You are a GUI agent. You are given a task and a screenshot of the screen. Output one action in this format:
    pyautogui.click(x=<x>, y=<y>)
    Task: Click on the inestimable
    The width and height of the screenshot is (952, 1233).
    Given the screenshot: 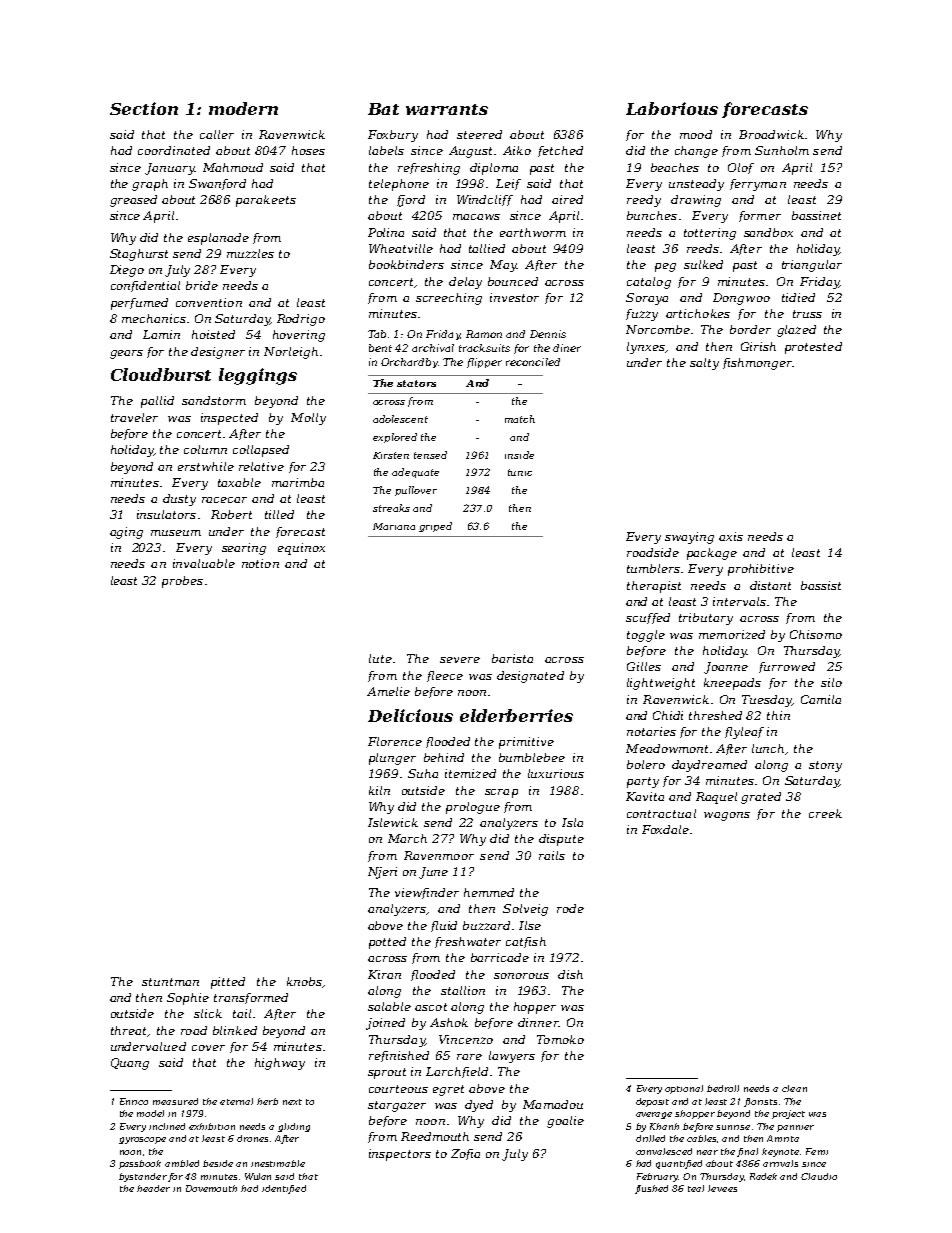 What is the action you would take?
    pyautogui.click(x=278, y=1163)
